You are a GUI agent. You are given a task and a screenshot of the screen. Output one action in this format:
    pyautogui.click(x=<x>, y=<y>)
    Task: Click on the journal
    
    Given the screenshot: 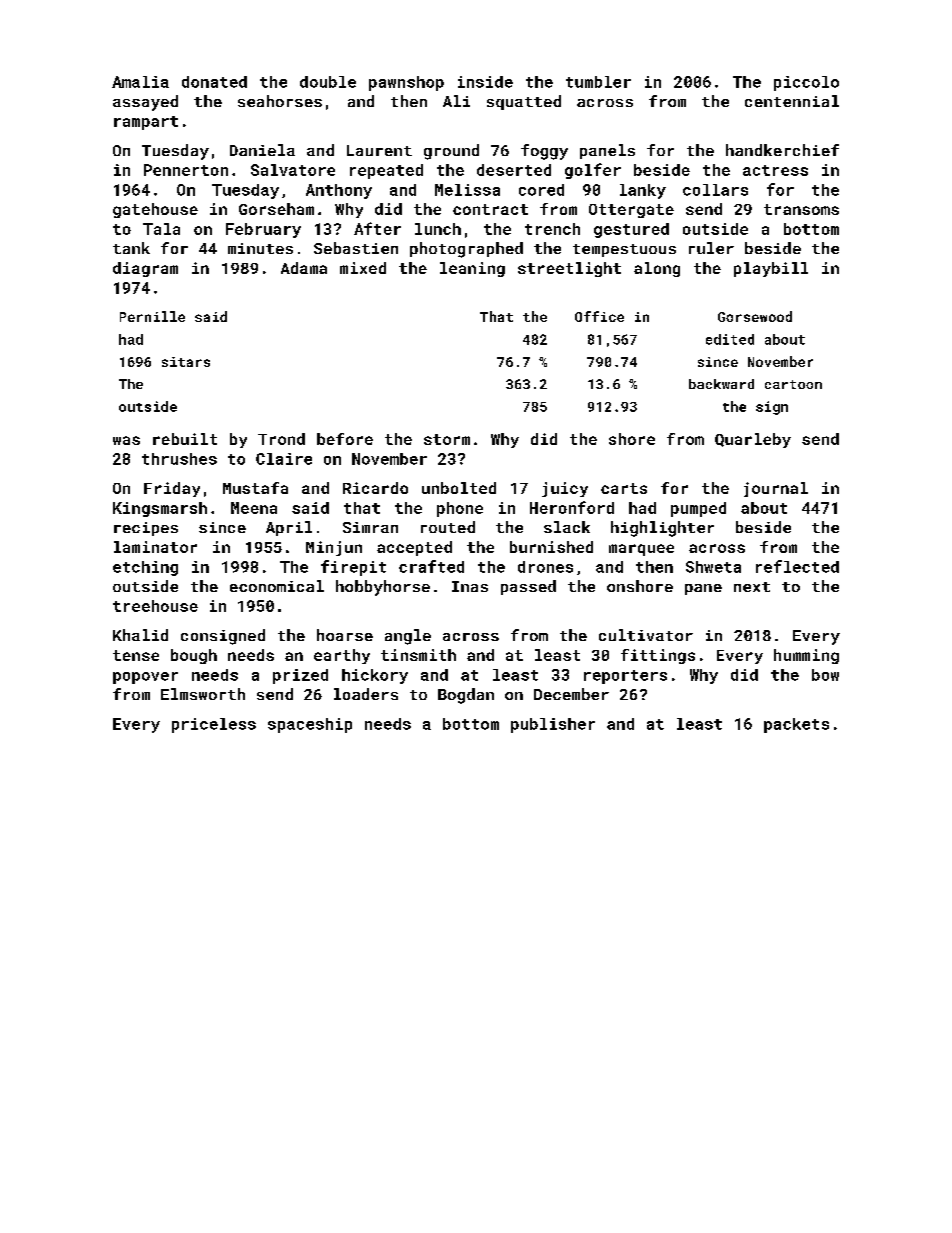 What is the action you would take?
    pyautogui.click(x=776, y=489)
